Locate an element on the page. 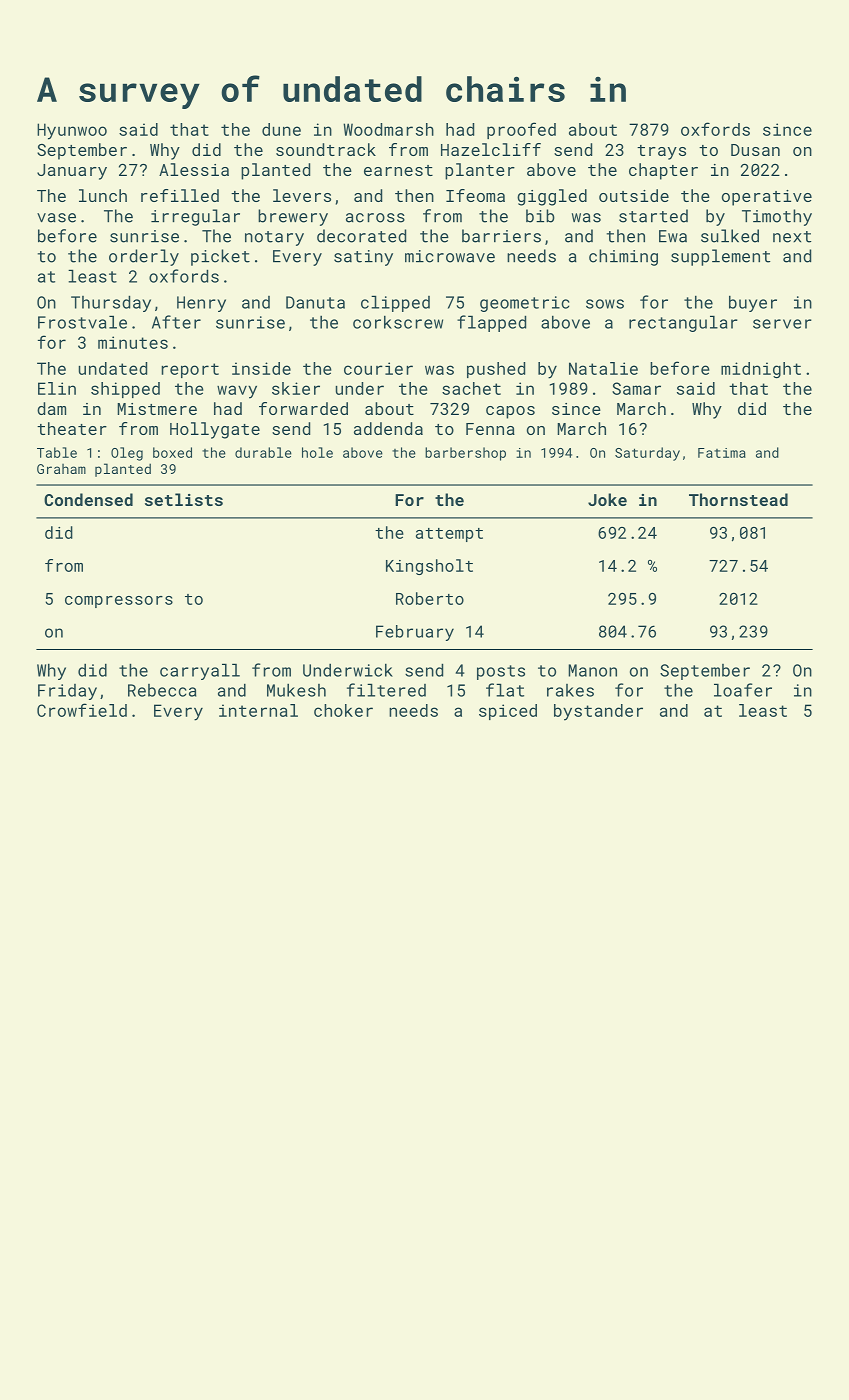 This image has height=1400, width=849. Woodmarsh is located at coordinates (388, 129).
